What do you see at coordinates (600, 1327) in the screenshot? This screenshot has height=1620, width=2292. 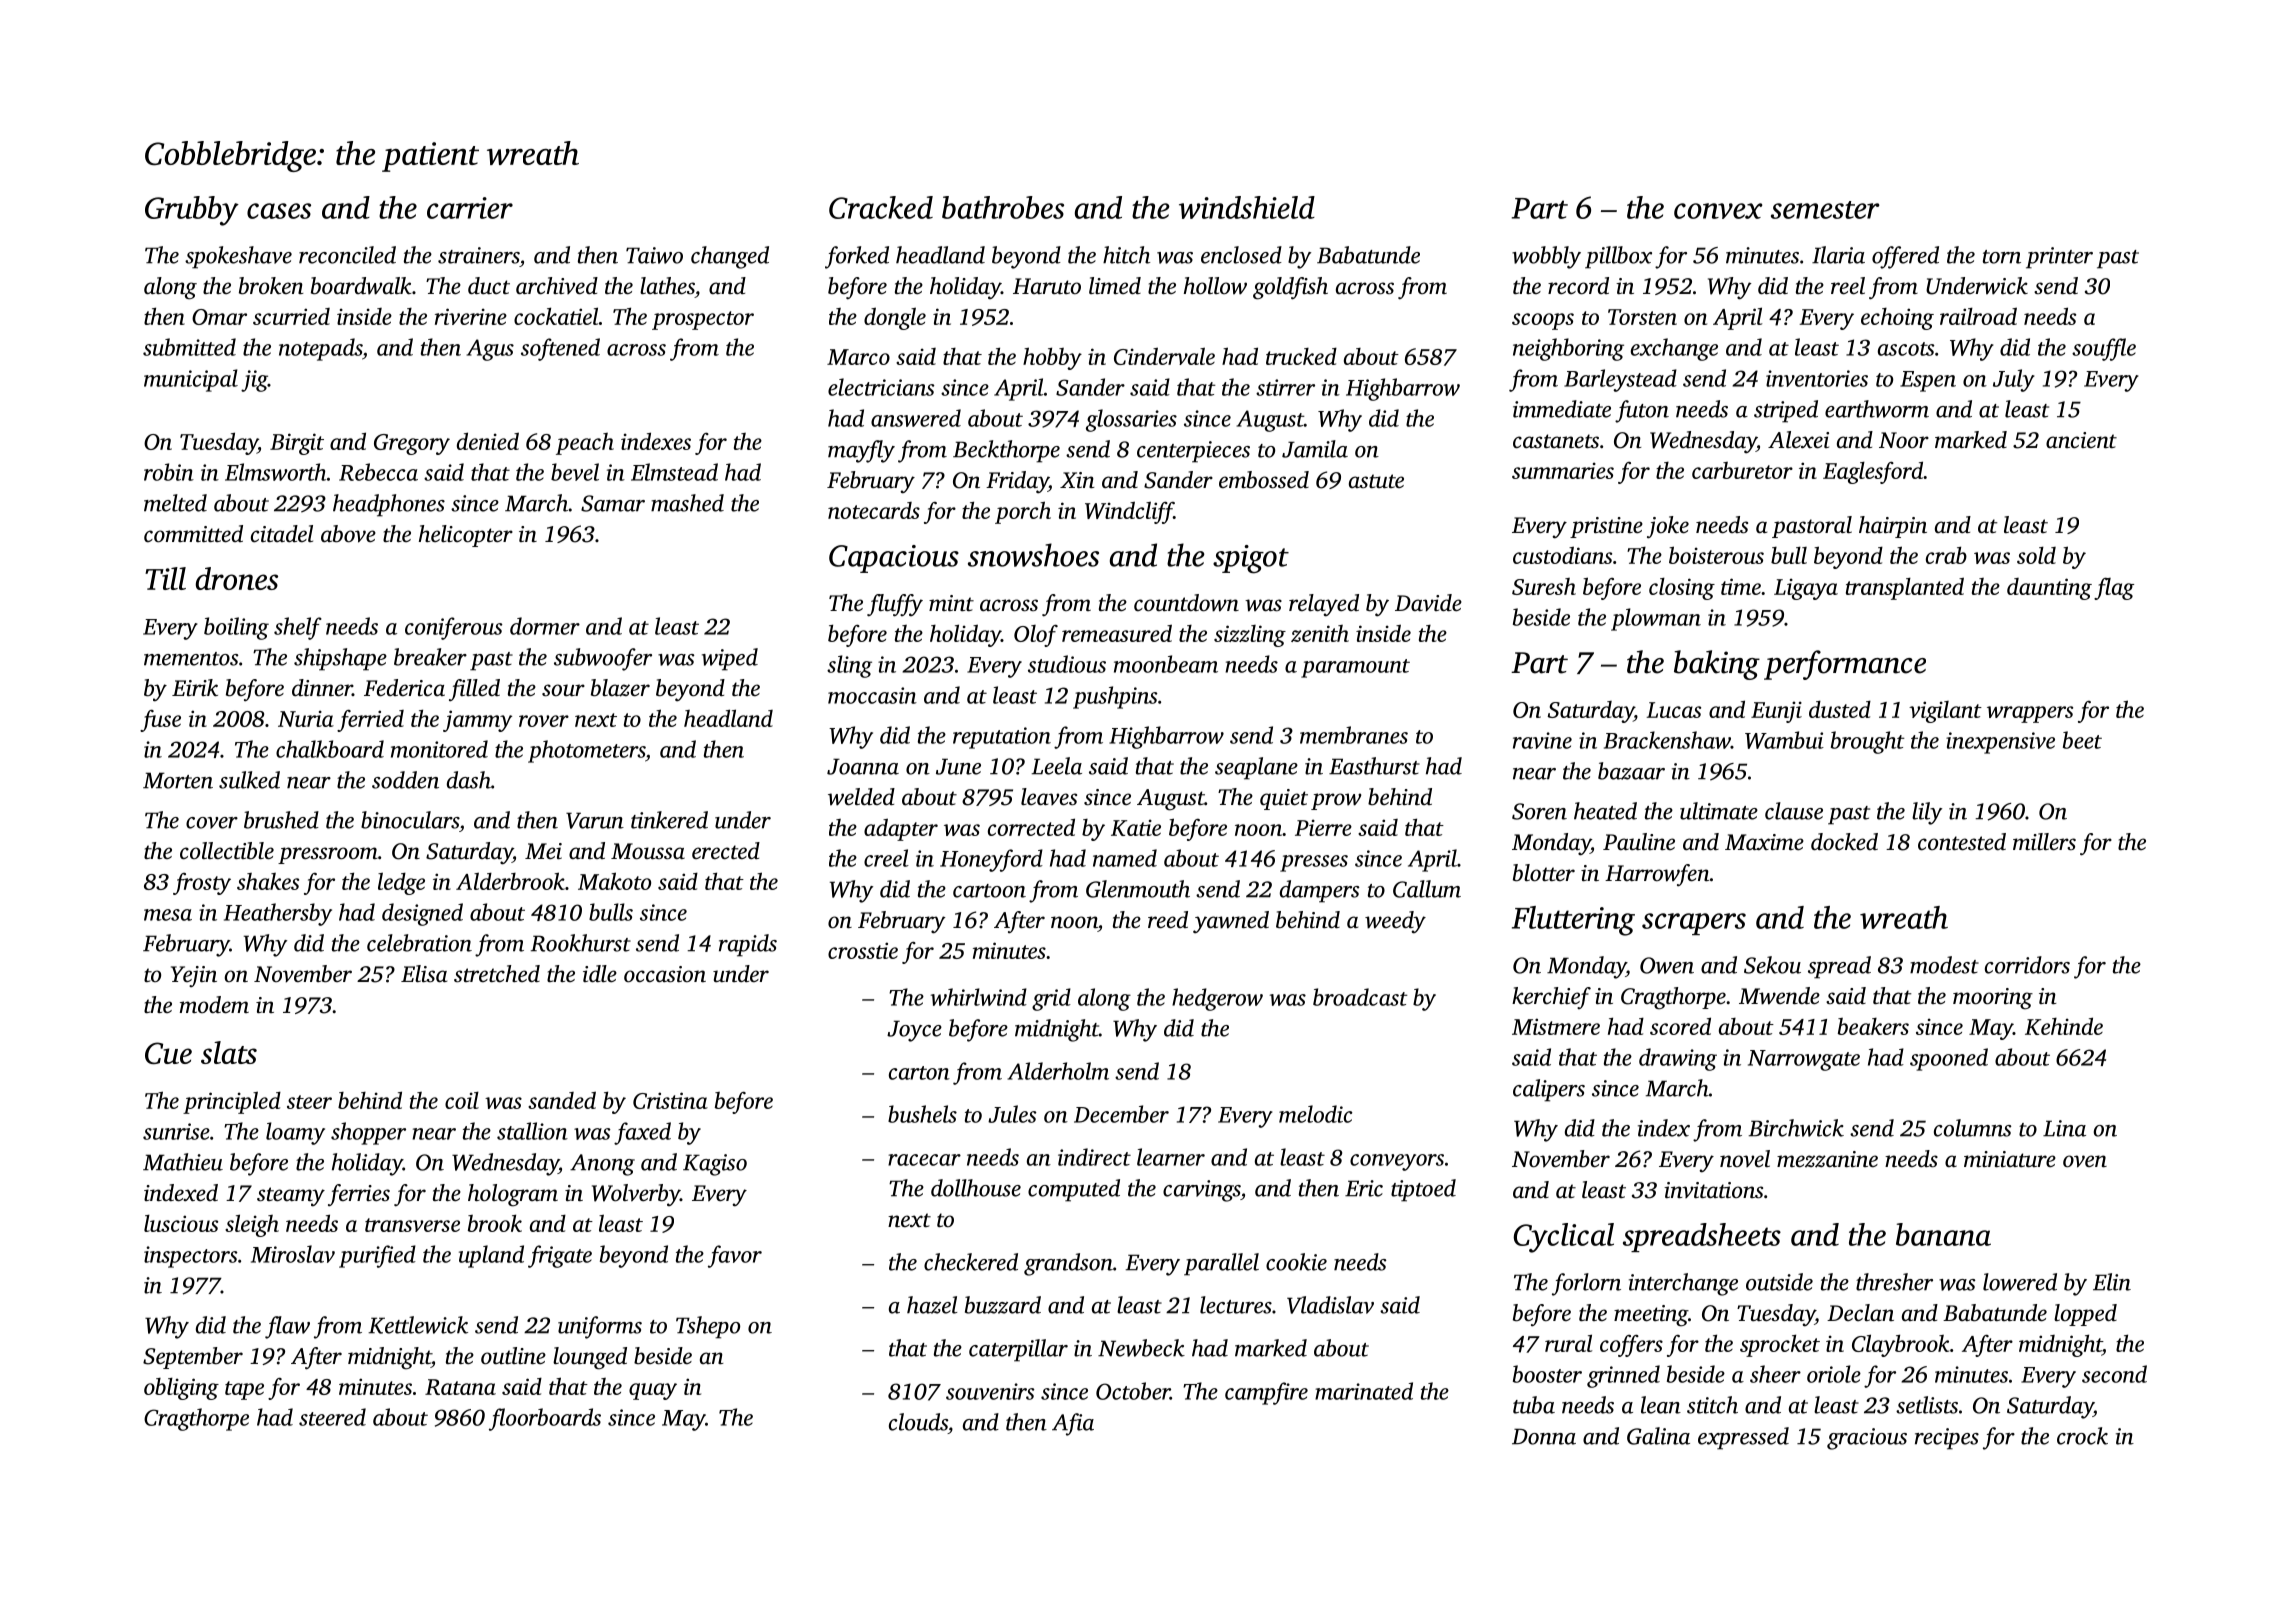 I see `uniforms` at bounding box center [600, 1327].
